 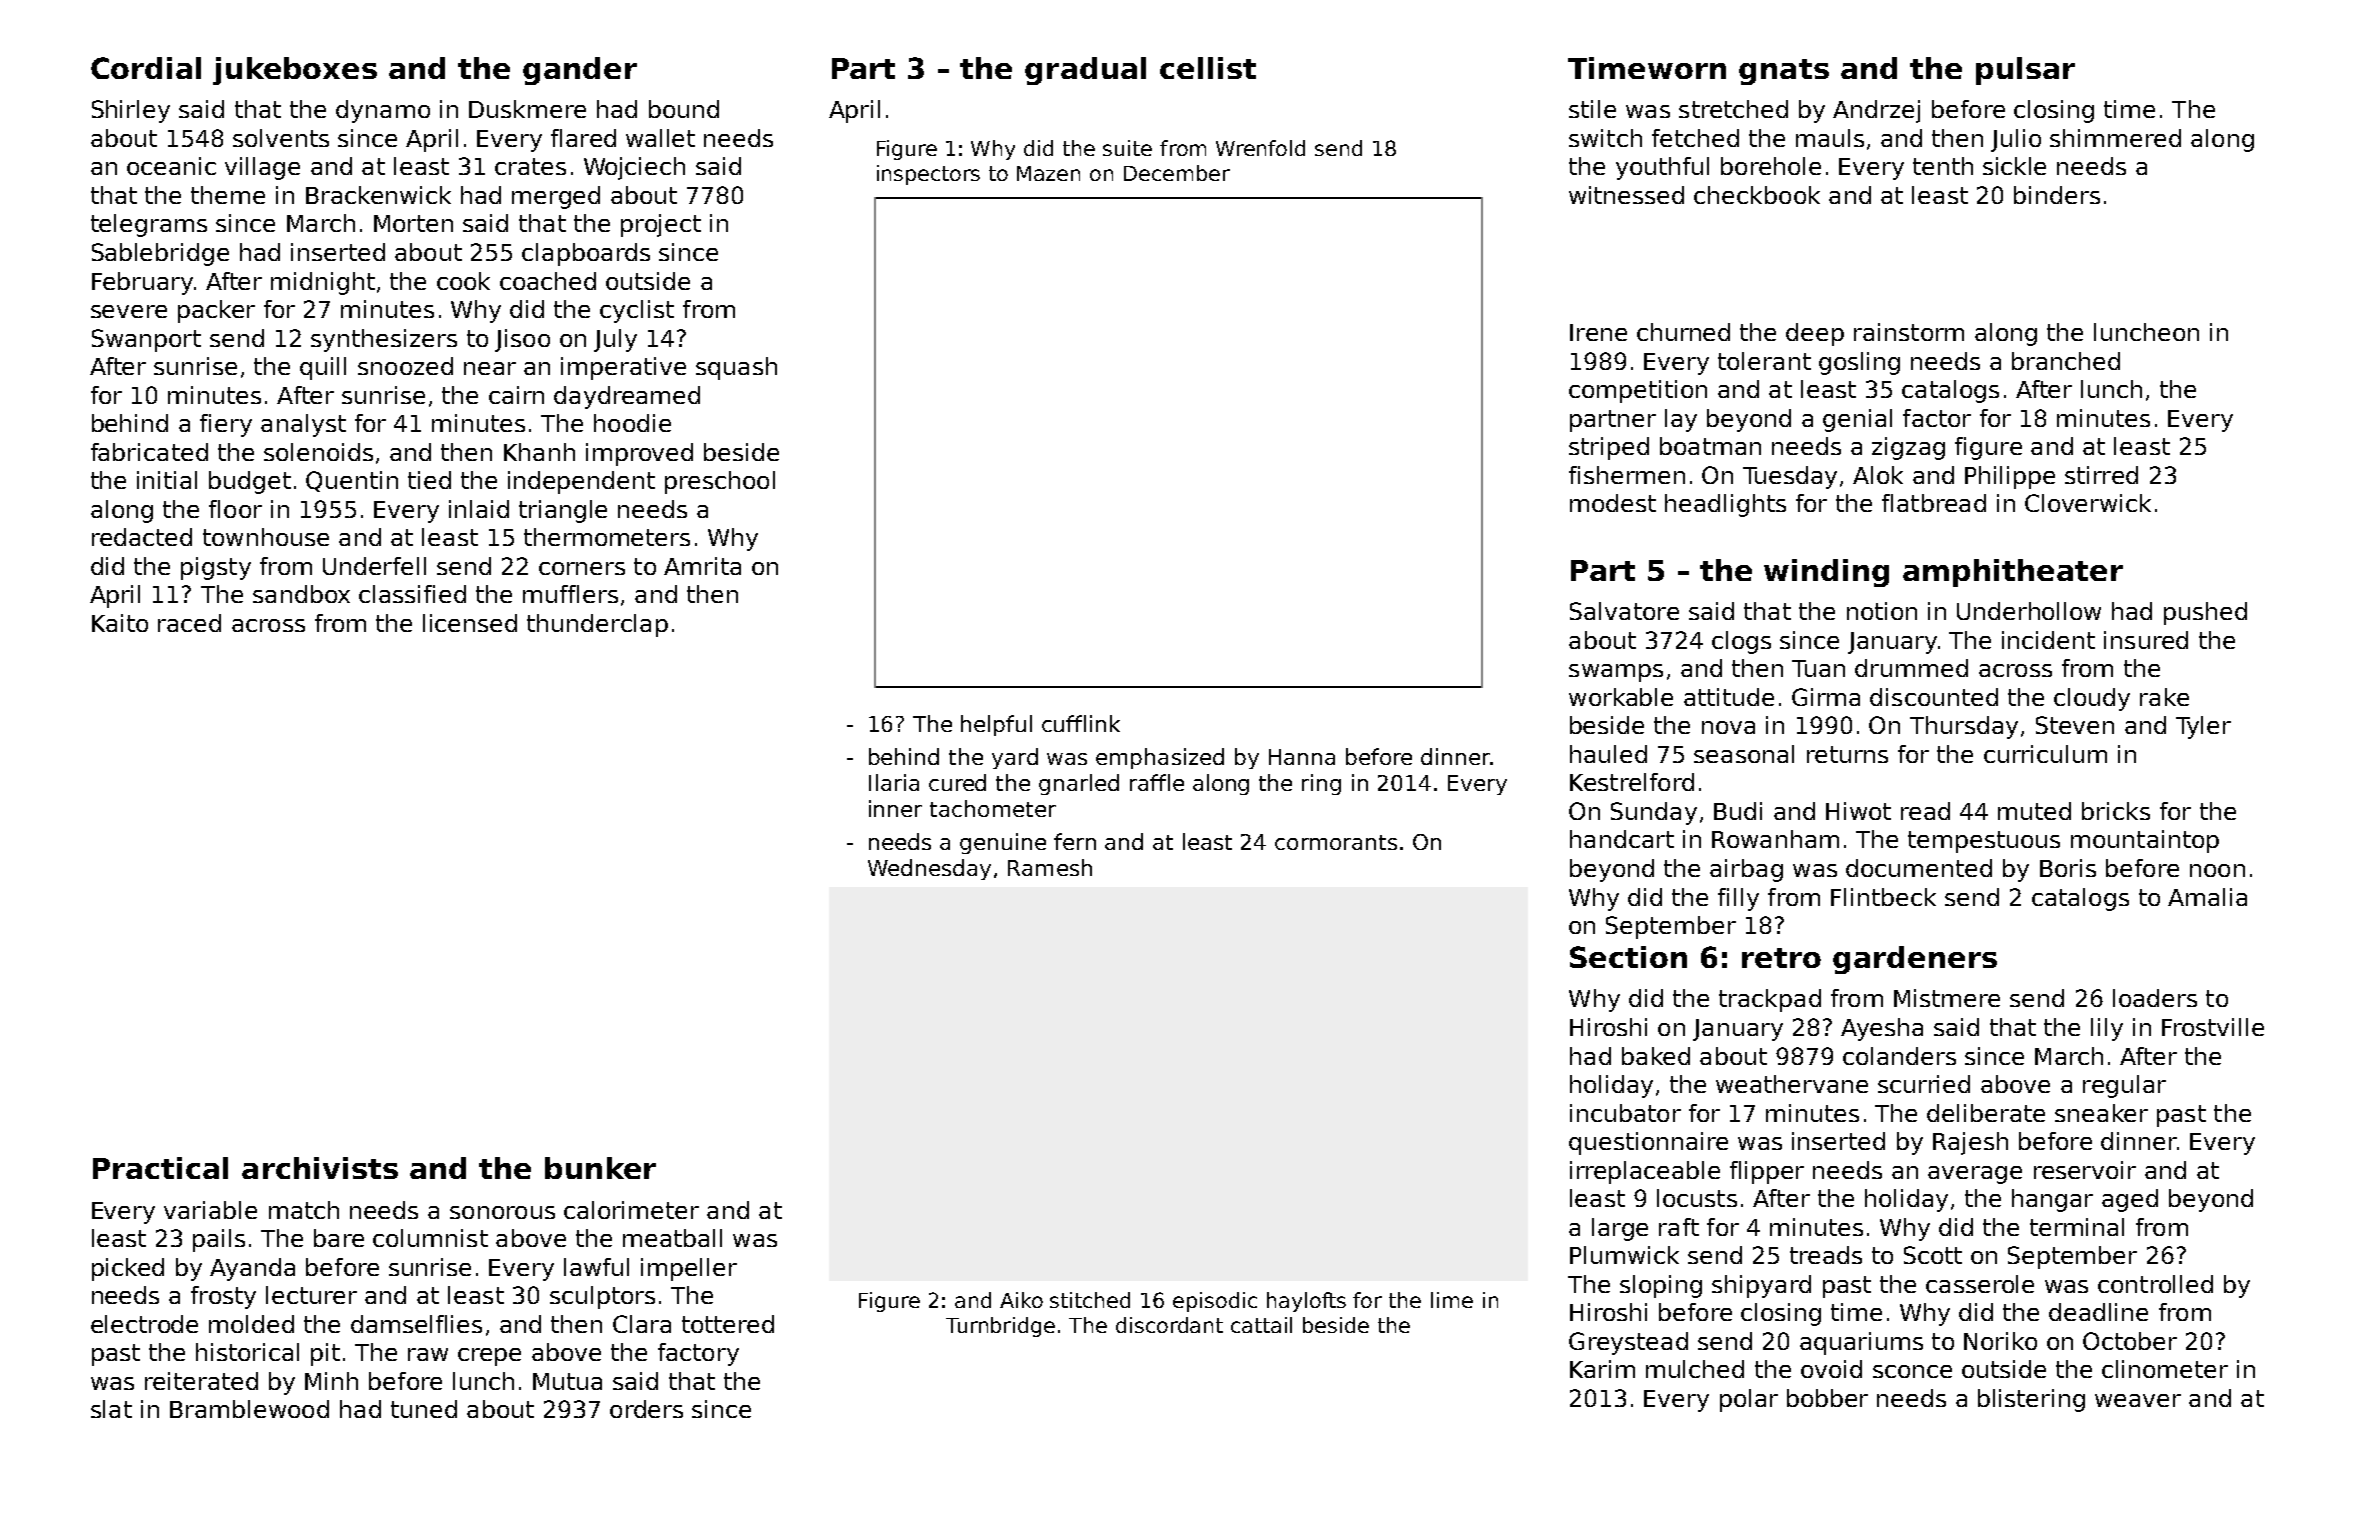 What do you see at coordinates (320, 1168) in the document?
I see `archivists` at bounding box center [320, 1168].
